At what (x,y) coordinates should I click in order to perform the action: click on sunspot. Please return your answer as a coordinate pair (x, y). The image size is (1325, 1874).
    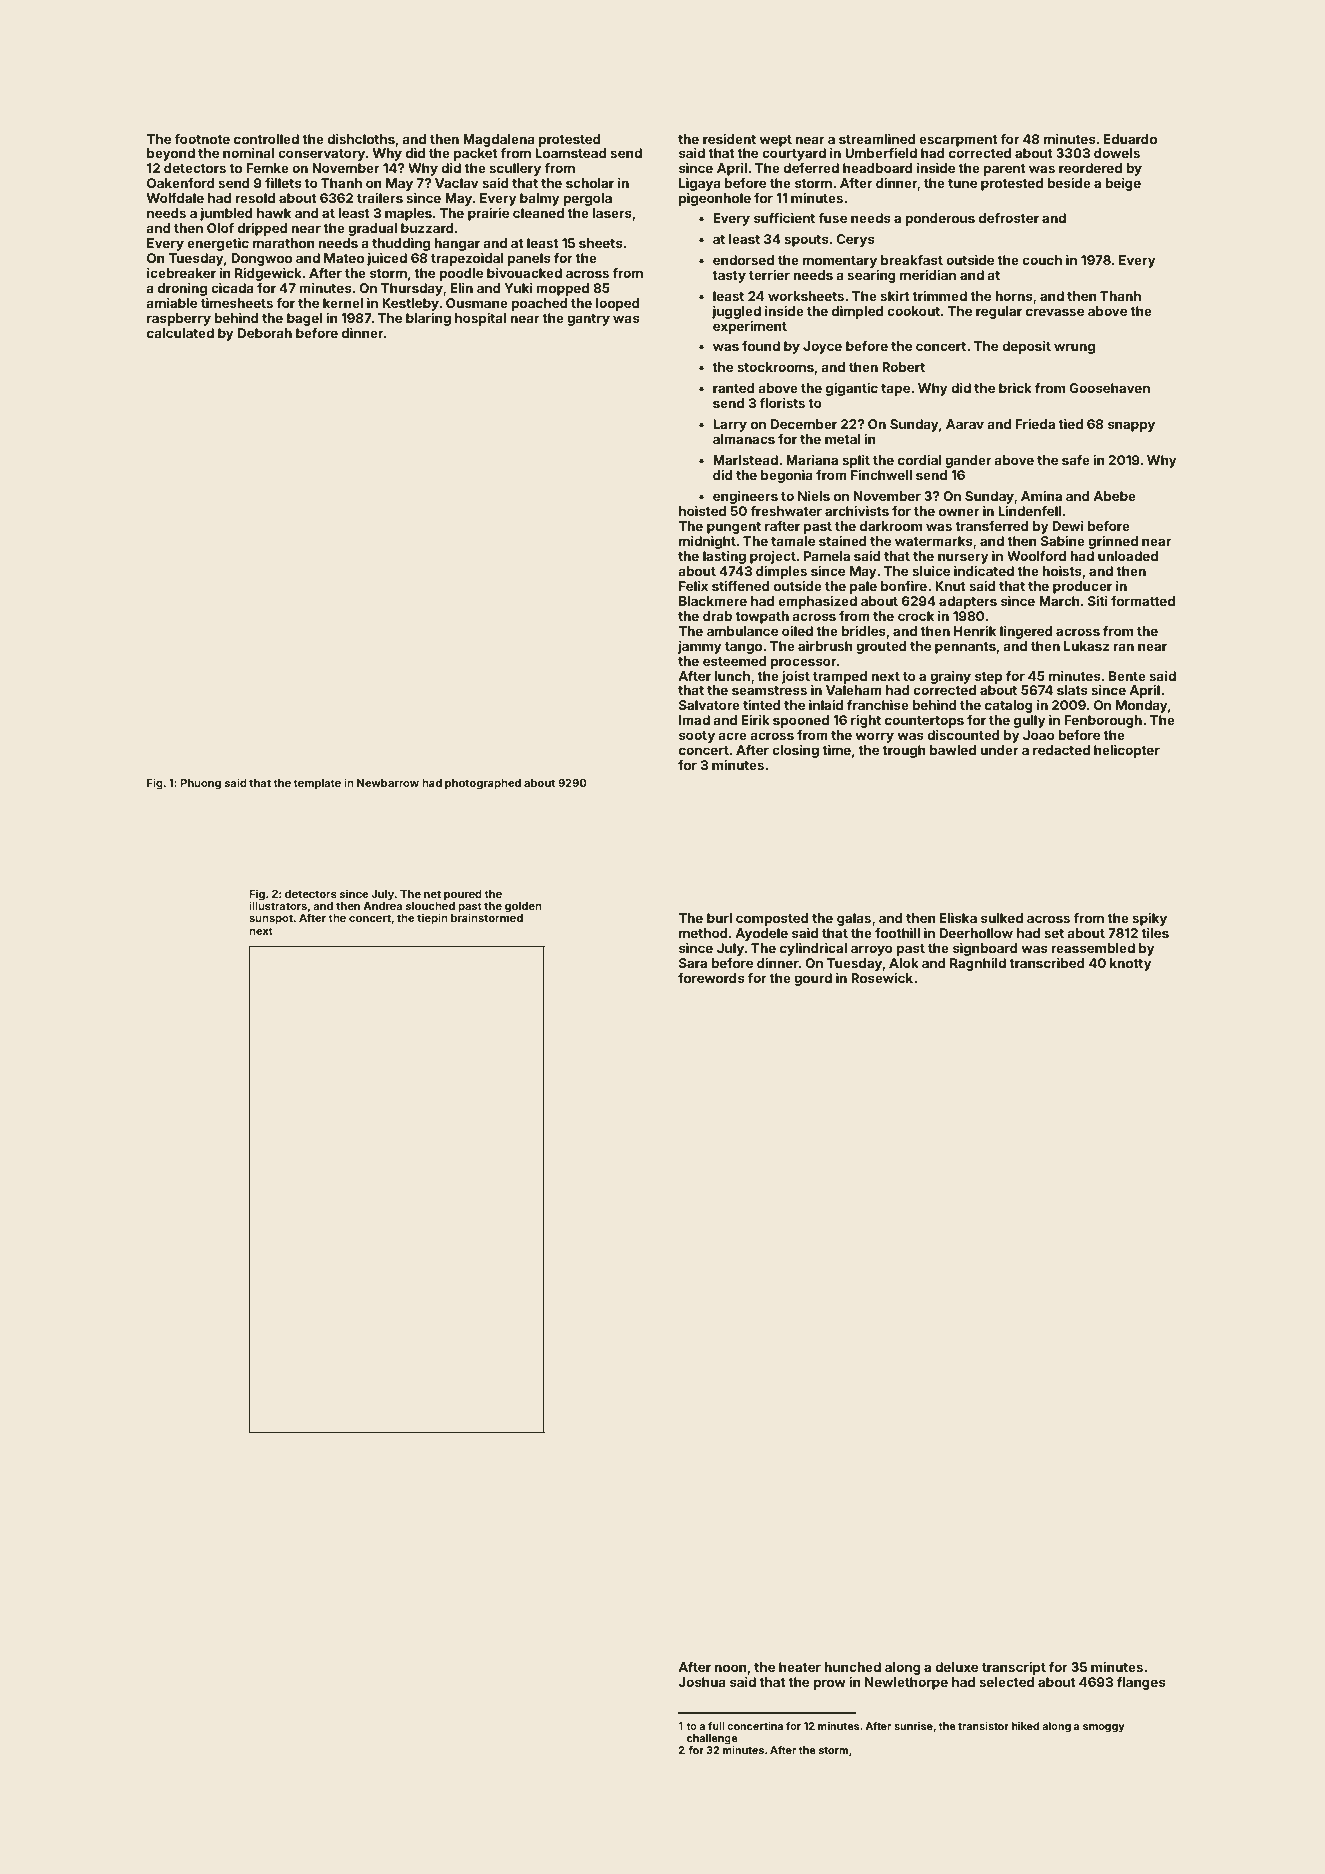
    Looking at the image, I should click on (271, 919).
